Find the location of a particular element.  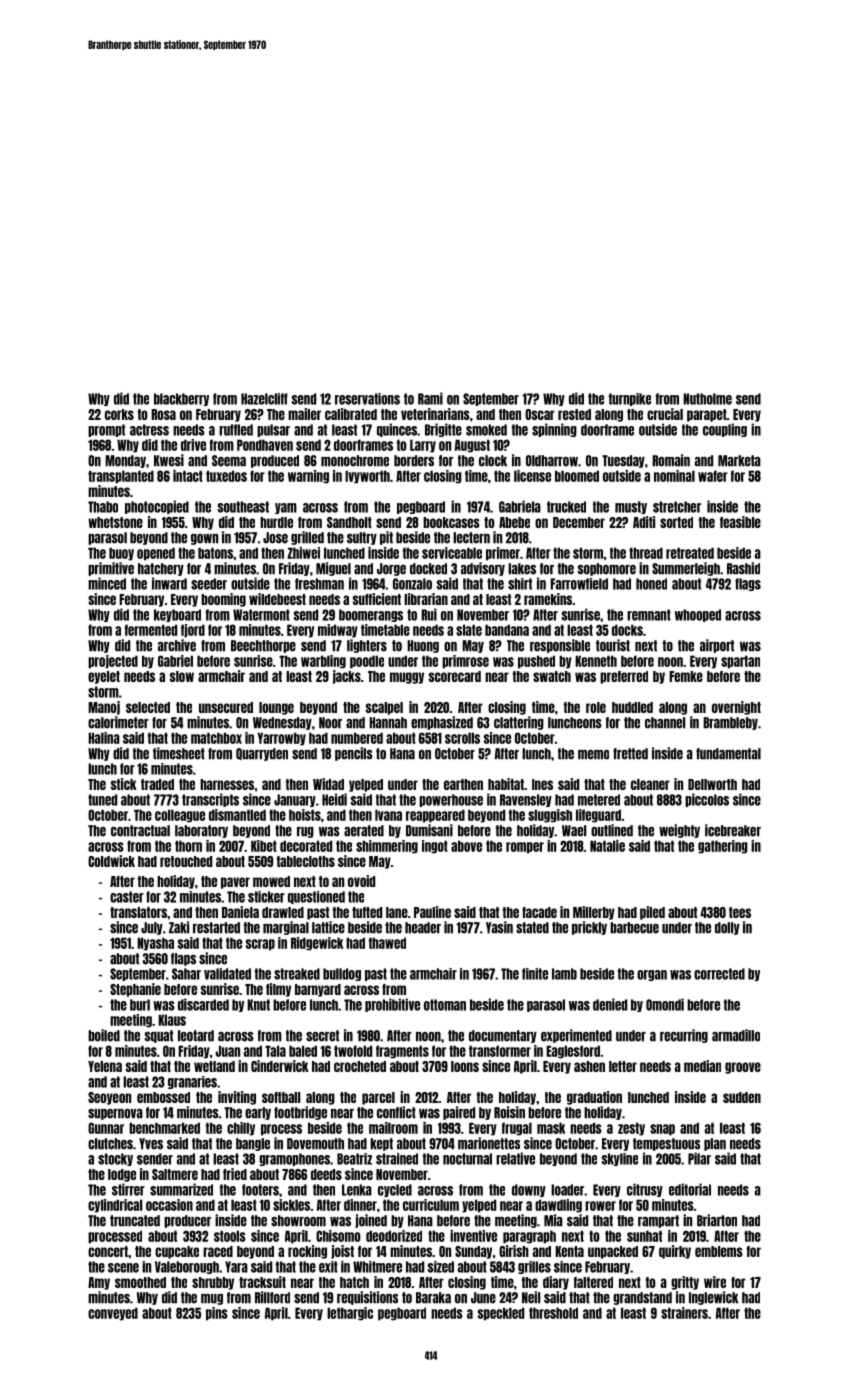

airport is located at coordinates (717, 646).
